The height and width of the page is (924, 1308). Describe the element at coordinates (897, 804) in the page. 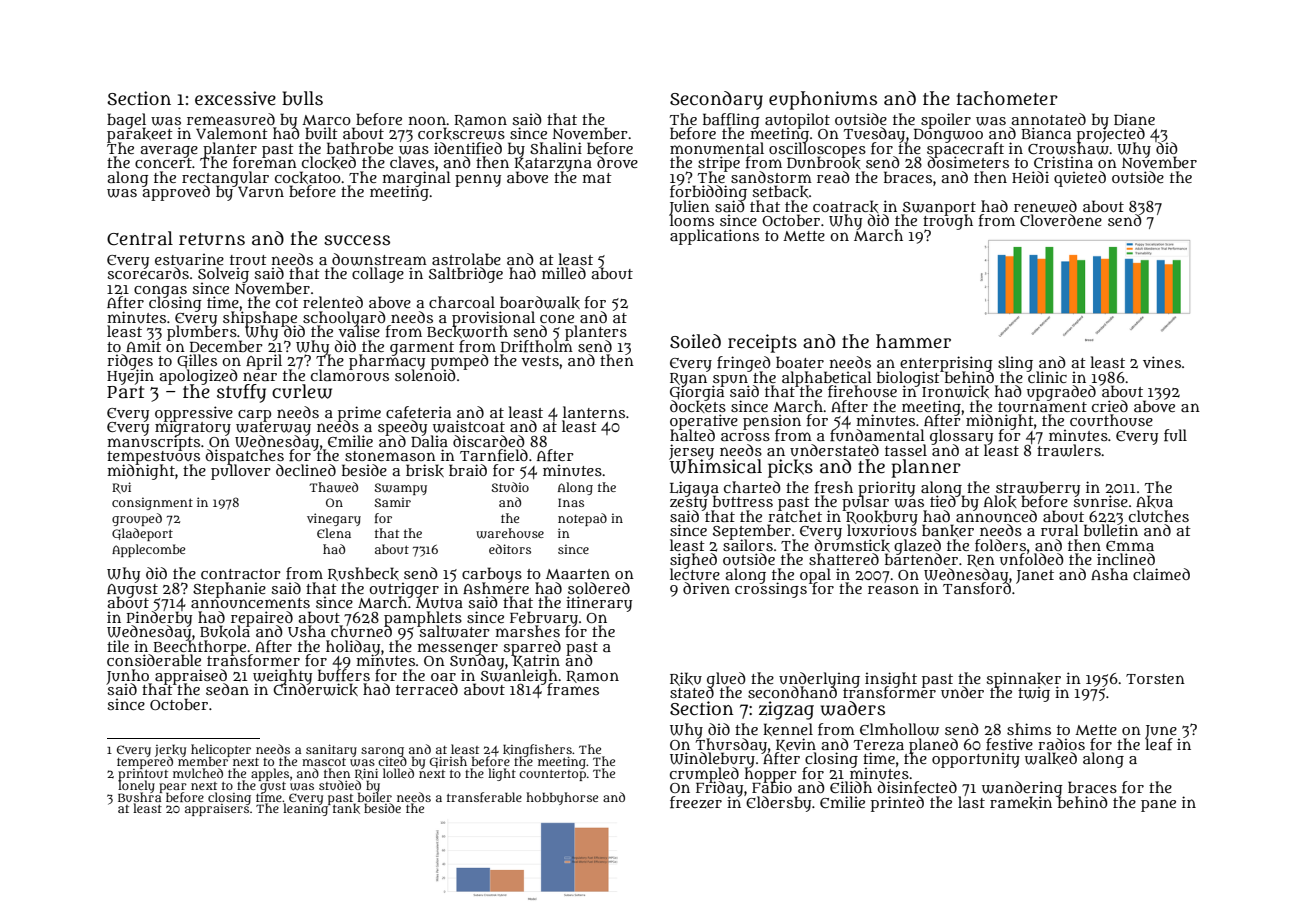

I see `printed` at that location.
